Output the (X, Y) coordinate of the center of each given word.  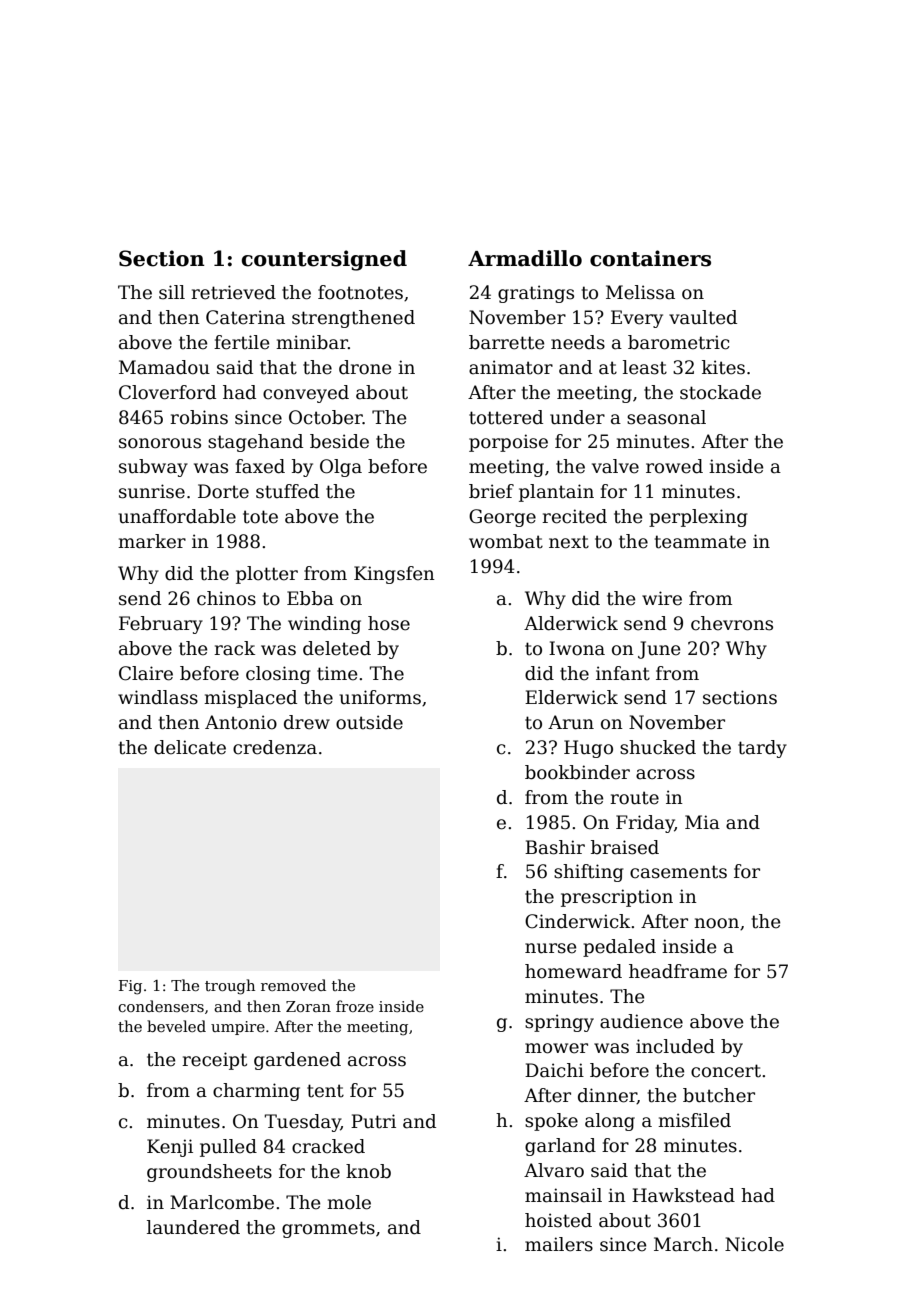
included (675, 1046)
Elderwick (571, 697)
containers (650, 258)
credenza (275, 747)
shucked (658, 747)
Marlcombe (222, 1202)
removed (293, 985)
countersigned (324, 260)
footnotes (360, 292)
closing (278, 675)
